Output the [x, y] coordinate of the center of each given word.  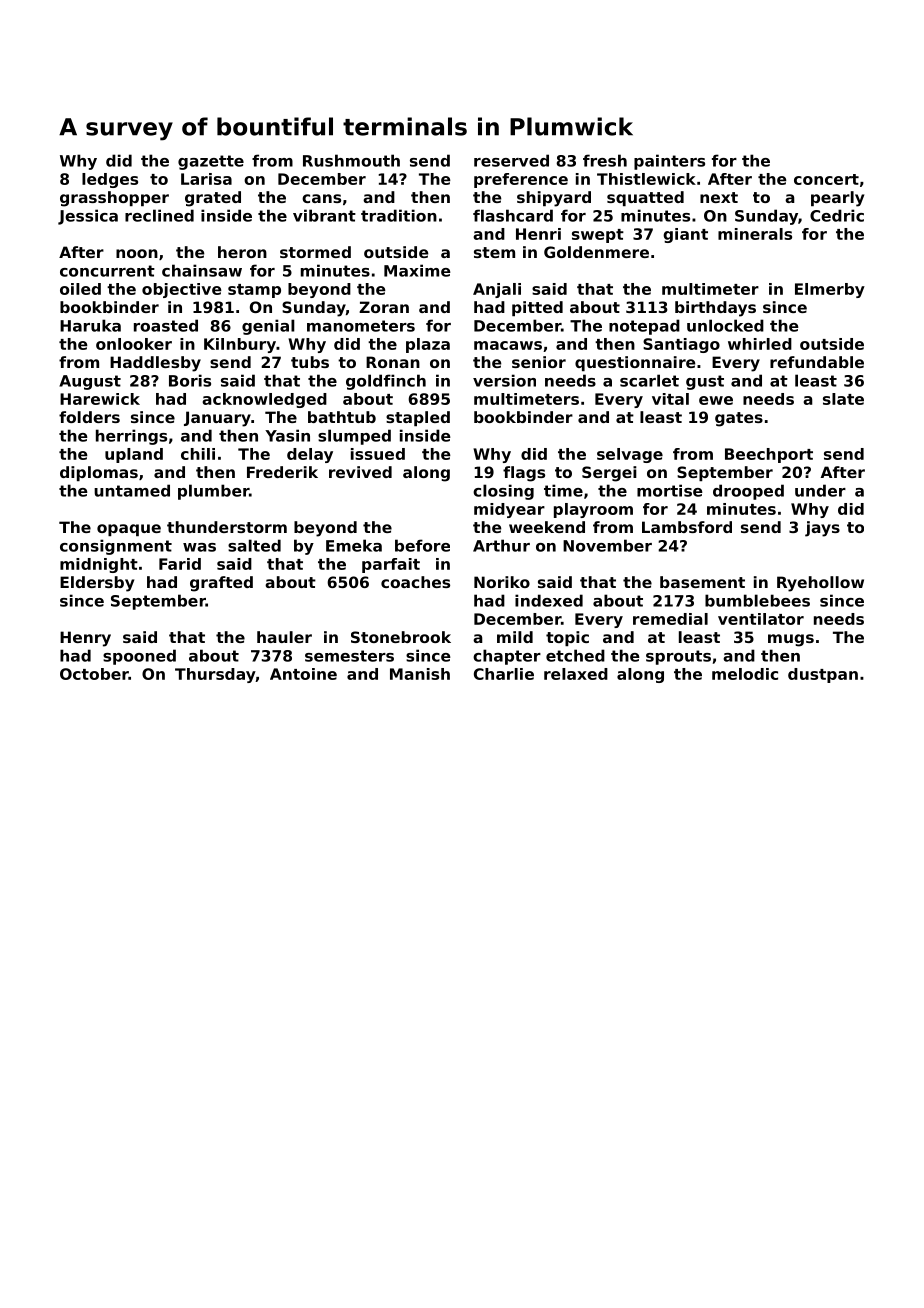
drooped [748, 492]
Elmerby [830, 290]
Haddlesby [155, 364]
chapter [507, 657]
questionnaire [635, 363]
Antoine [303, 674]
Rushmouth [351, 160]
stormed [315, 252]
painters [669, 162]
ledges [110, 180]
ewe [716, 400]
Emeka [354, 545]
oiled [80, 289]
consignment [116, 547]
